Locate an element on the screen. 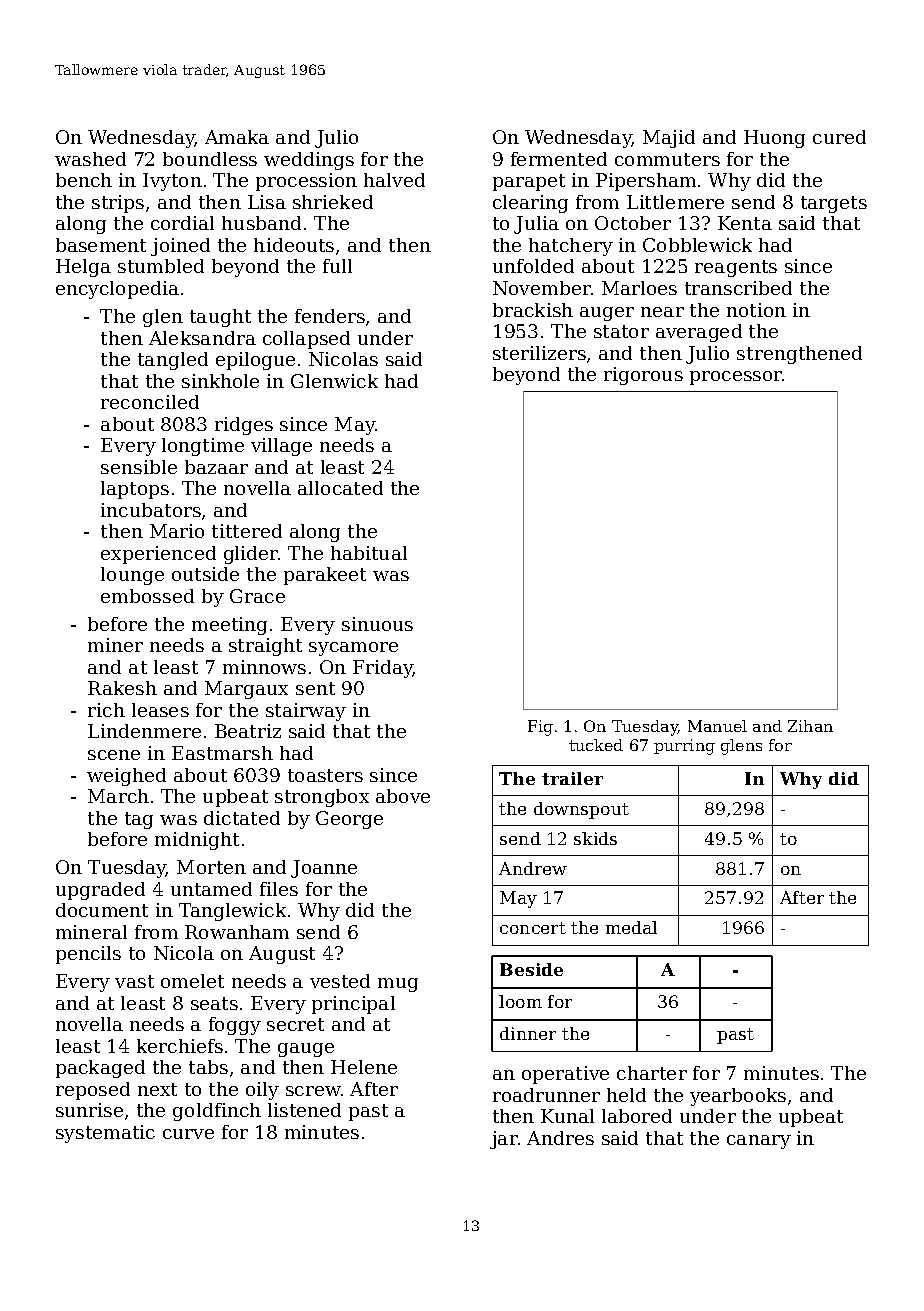 This screenshot has height=1311, width=924. Fig is located at coordinates (540, 728).
